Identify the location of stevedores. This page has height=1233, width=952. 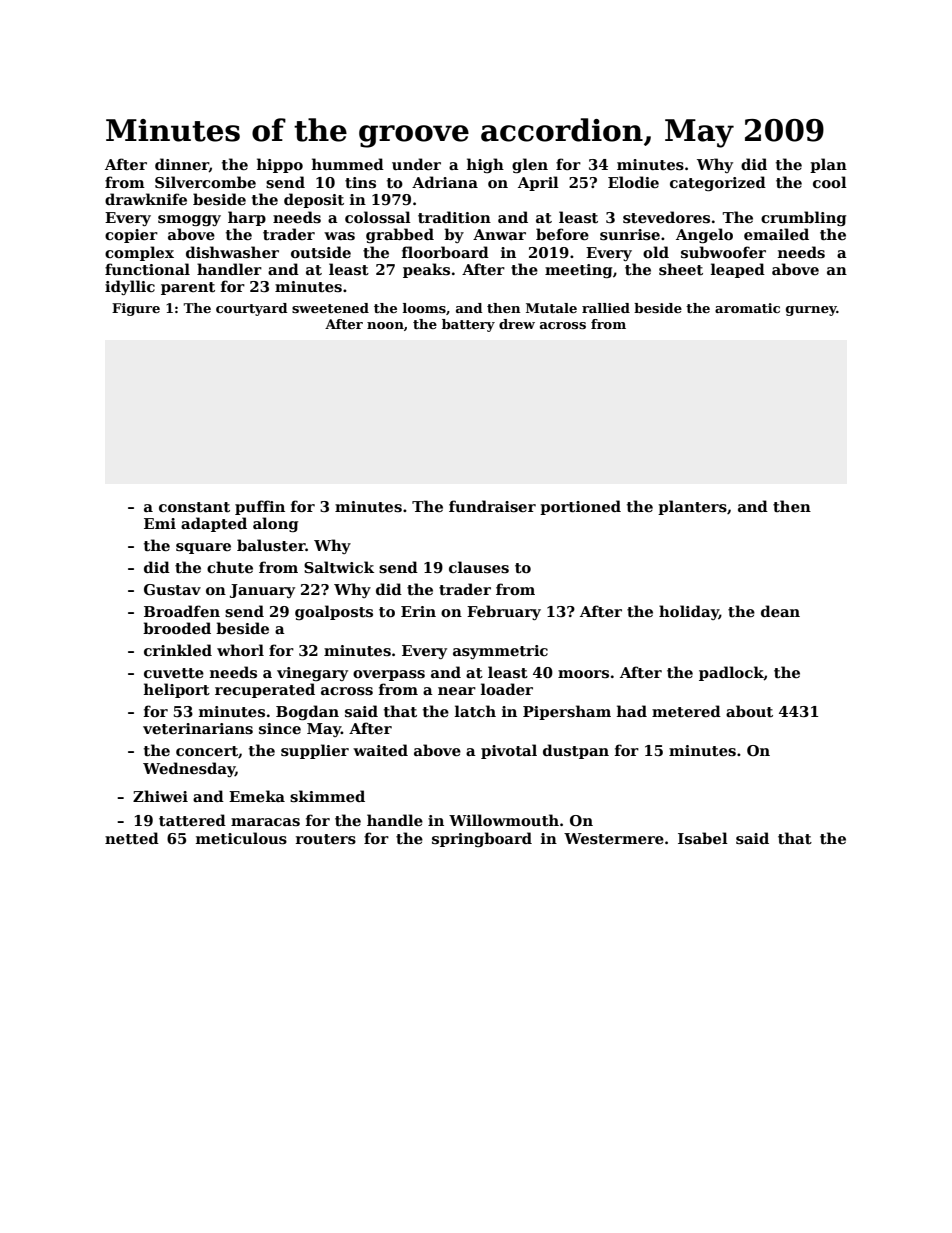
(666, 217).
